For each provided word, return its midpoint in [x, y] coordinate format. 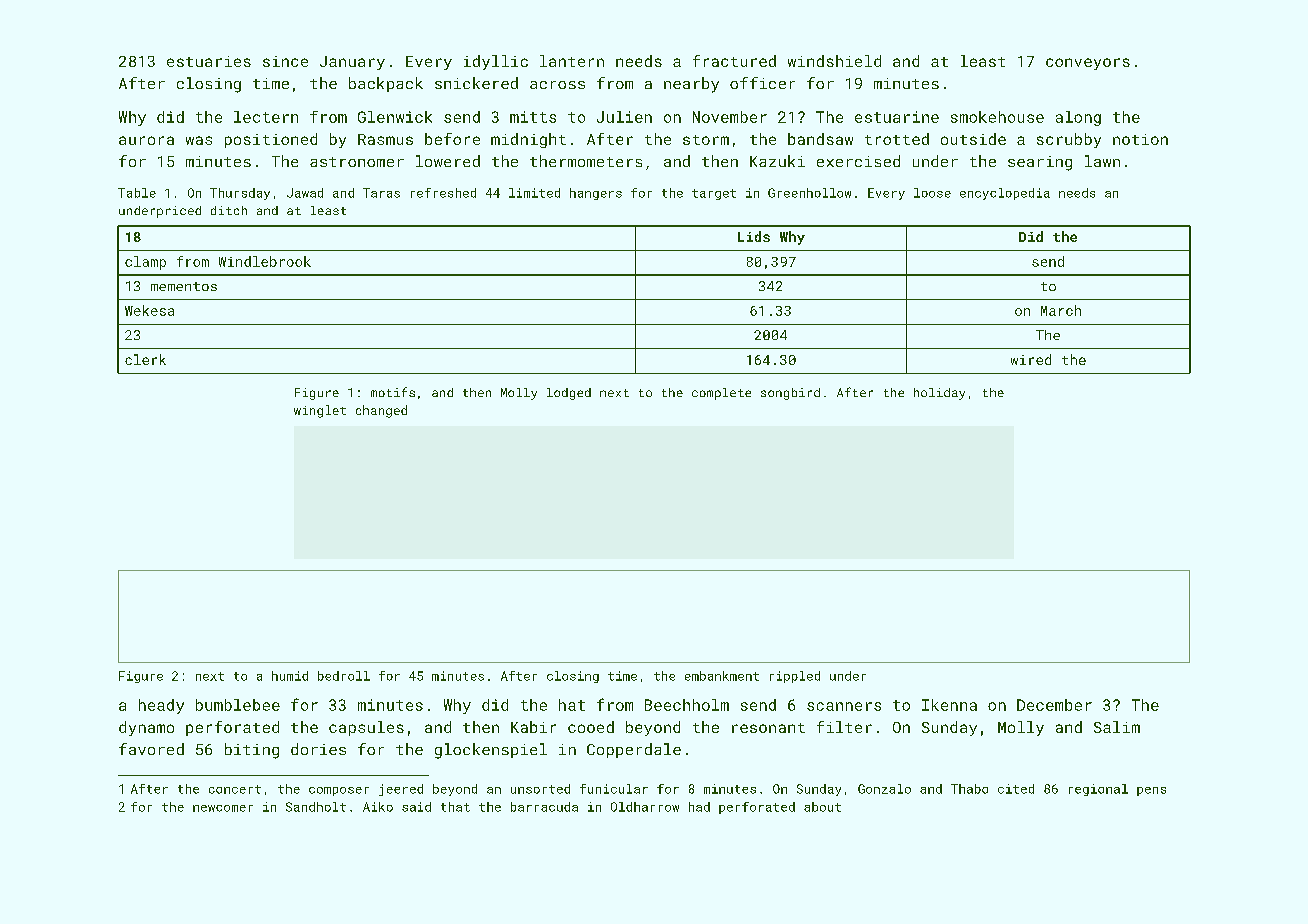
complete [721, 394]
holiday [939, 394]
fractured [734, 61]
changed [381, 411]
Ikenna [949, 705]
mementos [184, 286]
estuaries [209, 61]
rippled [795, 677]
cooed [591, 727]
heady [161, 706]
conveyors [1088, 64]
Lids [754, 236]
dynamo [146, 728]
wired [1031, 359]
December [1054, 705]
